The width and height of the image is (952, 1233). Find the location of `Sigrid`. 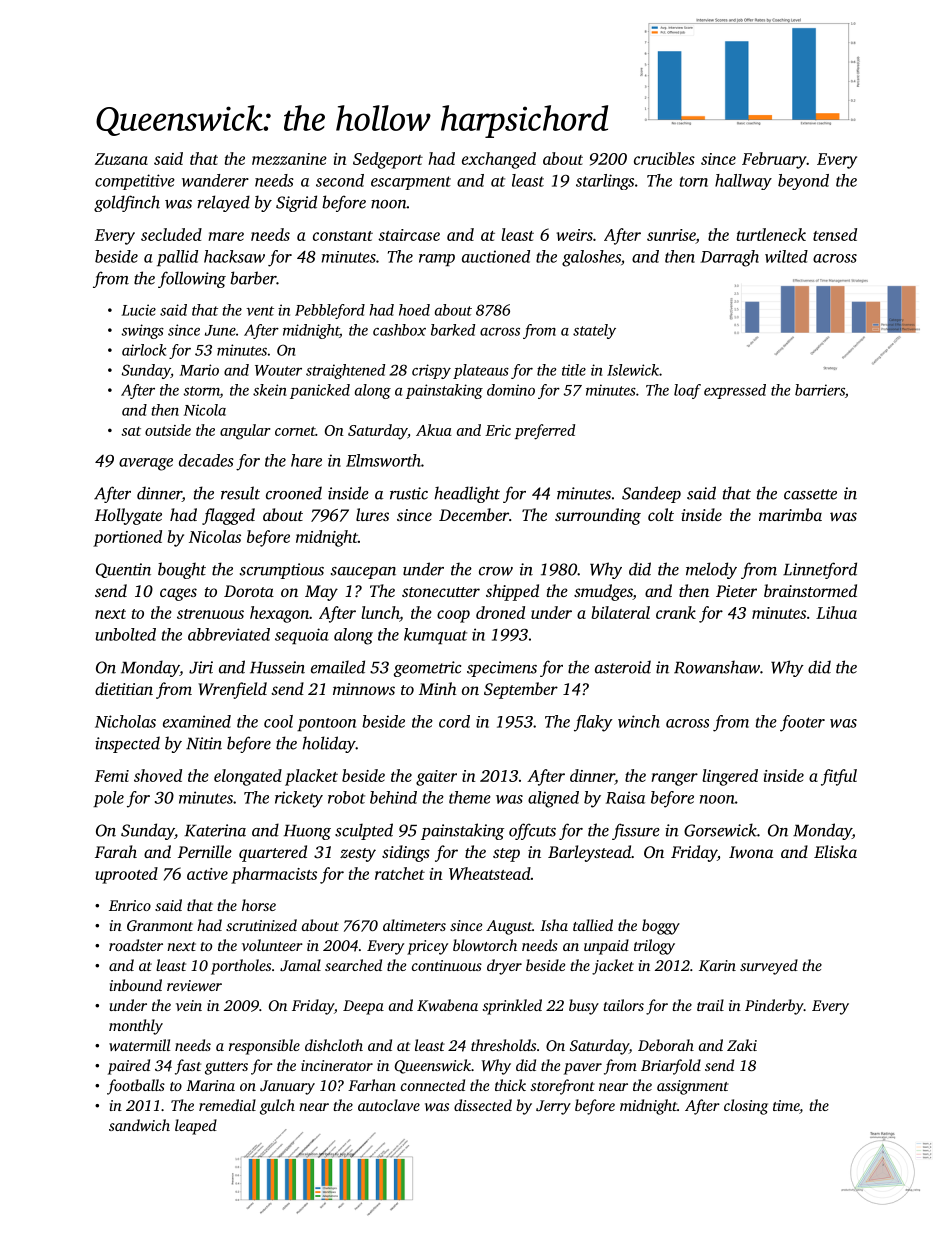

Sigrid is located at coordinates (296, 203).
